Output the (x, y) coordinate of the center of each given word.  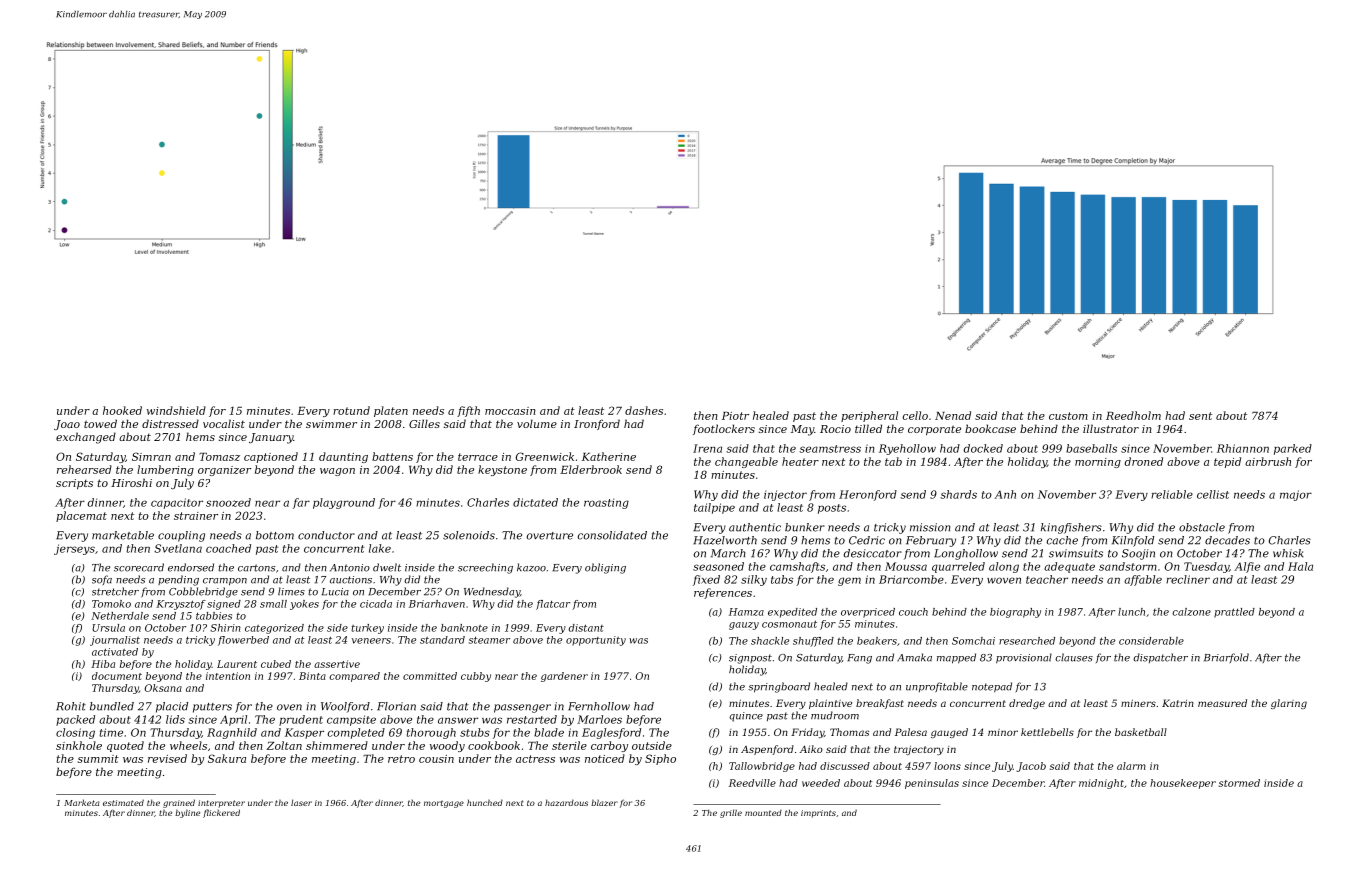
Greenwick (545, 456)
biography (1015, 613)
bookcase (990, 428)
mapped (956, 658)
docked (983, 448)
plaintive (830, 704)
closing (75, 733)
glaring (1289, 704)
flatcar (553, 605)
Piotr (735, 416)
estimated (123, 803)
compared (354, 677)
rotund (351, 410)
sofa (102, 580)
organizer (224, 471)
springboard (779, 687)
